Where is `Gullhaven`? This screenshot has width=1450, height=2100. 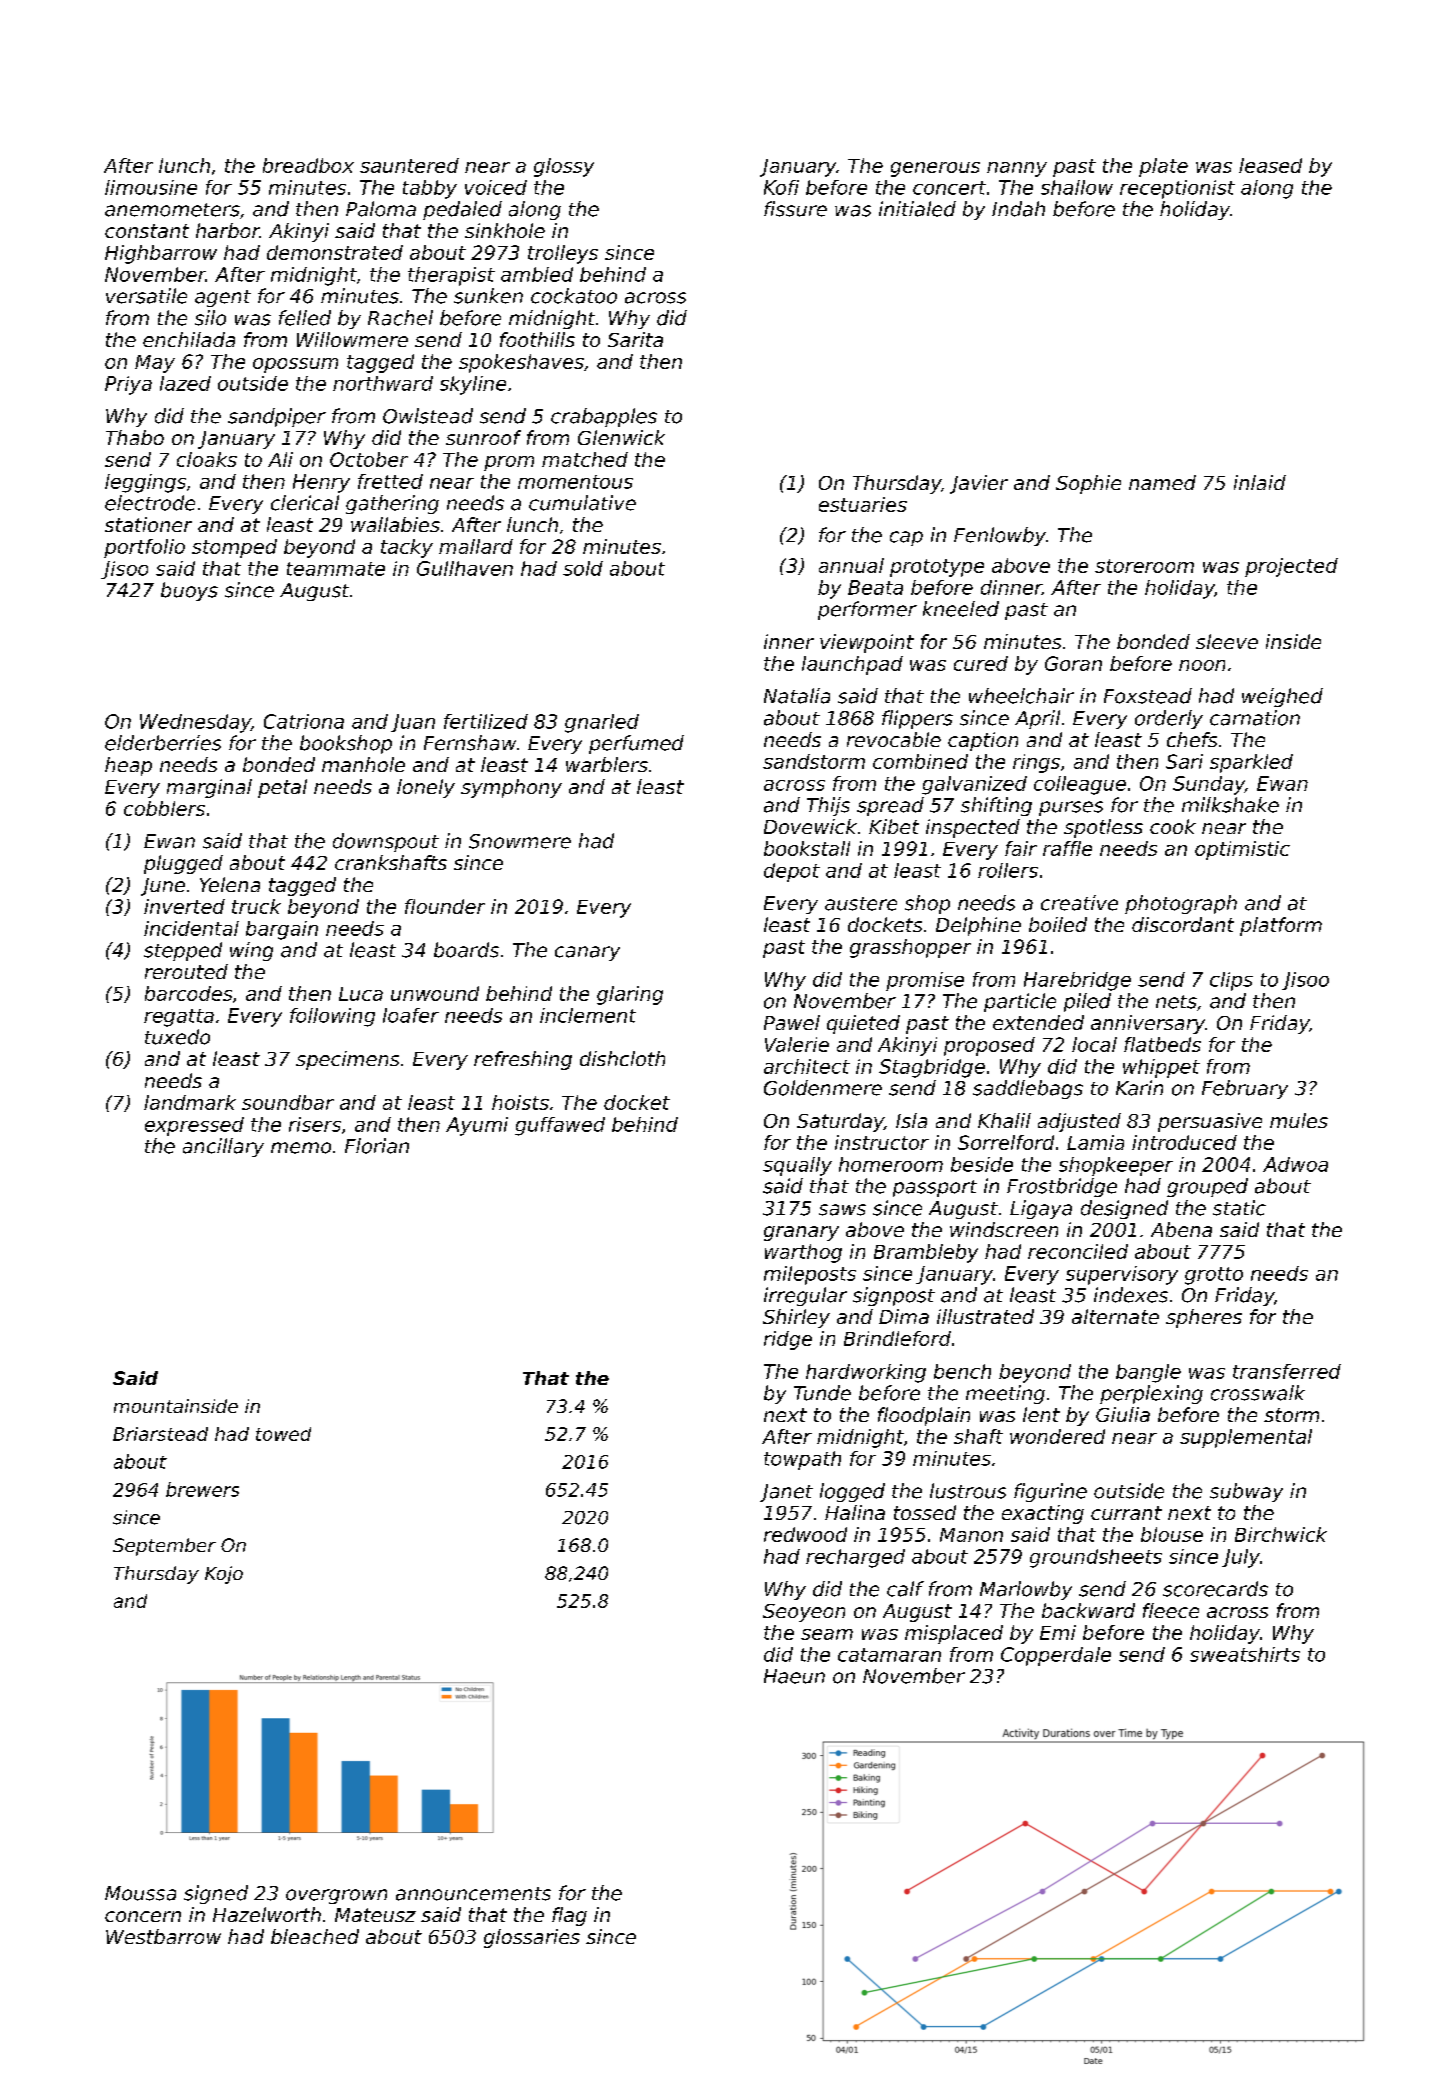 Gullhaven is located at coordinates (465, 568).
